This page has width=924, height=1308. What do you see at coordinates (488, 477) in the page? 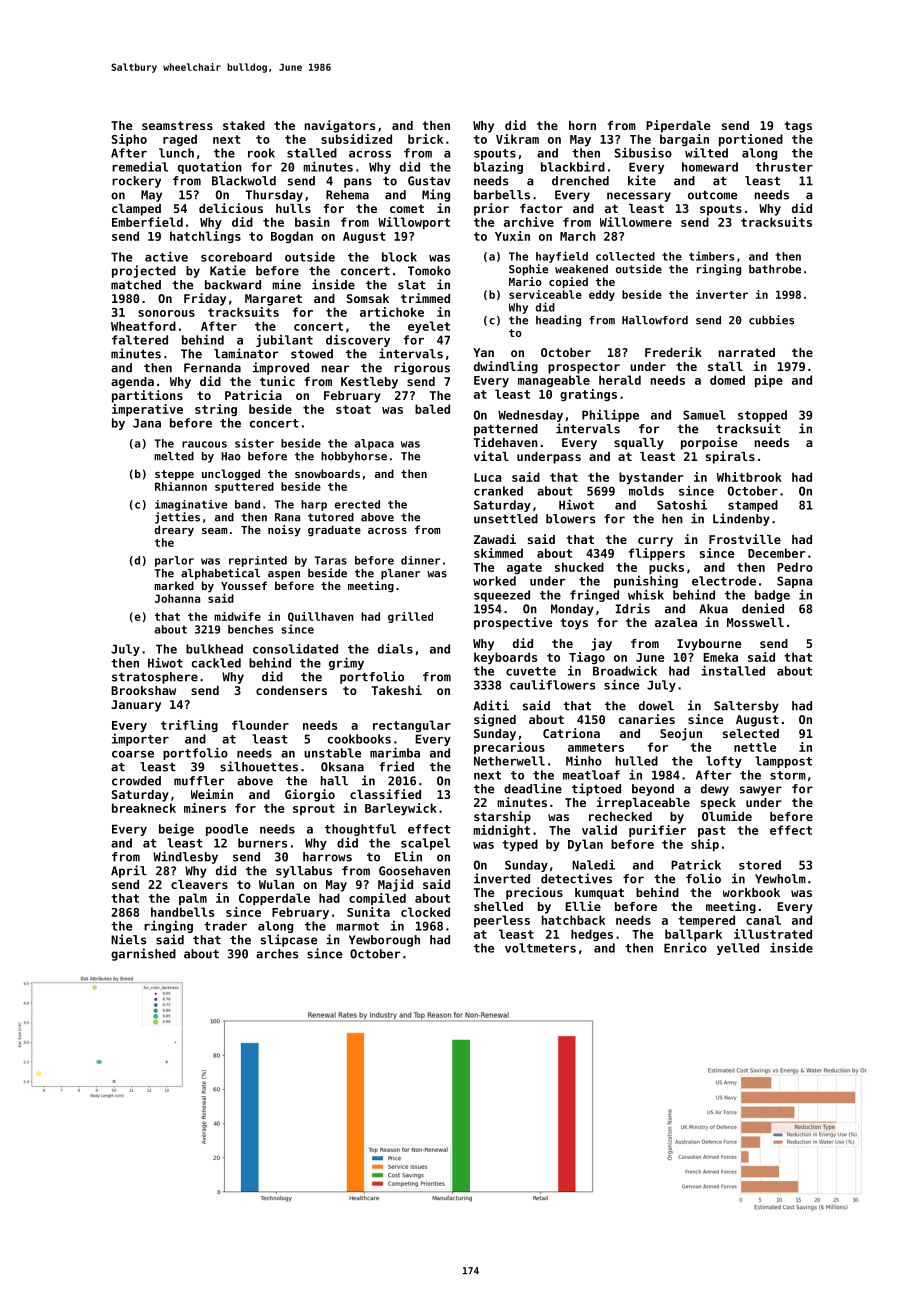
I see `Luca` at bounding box center [488, 477].
